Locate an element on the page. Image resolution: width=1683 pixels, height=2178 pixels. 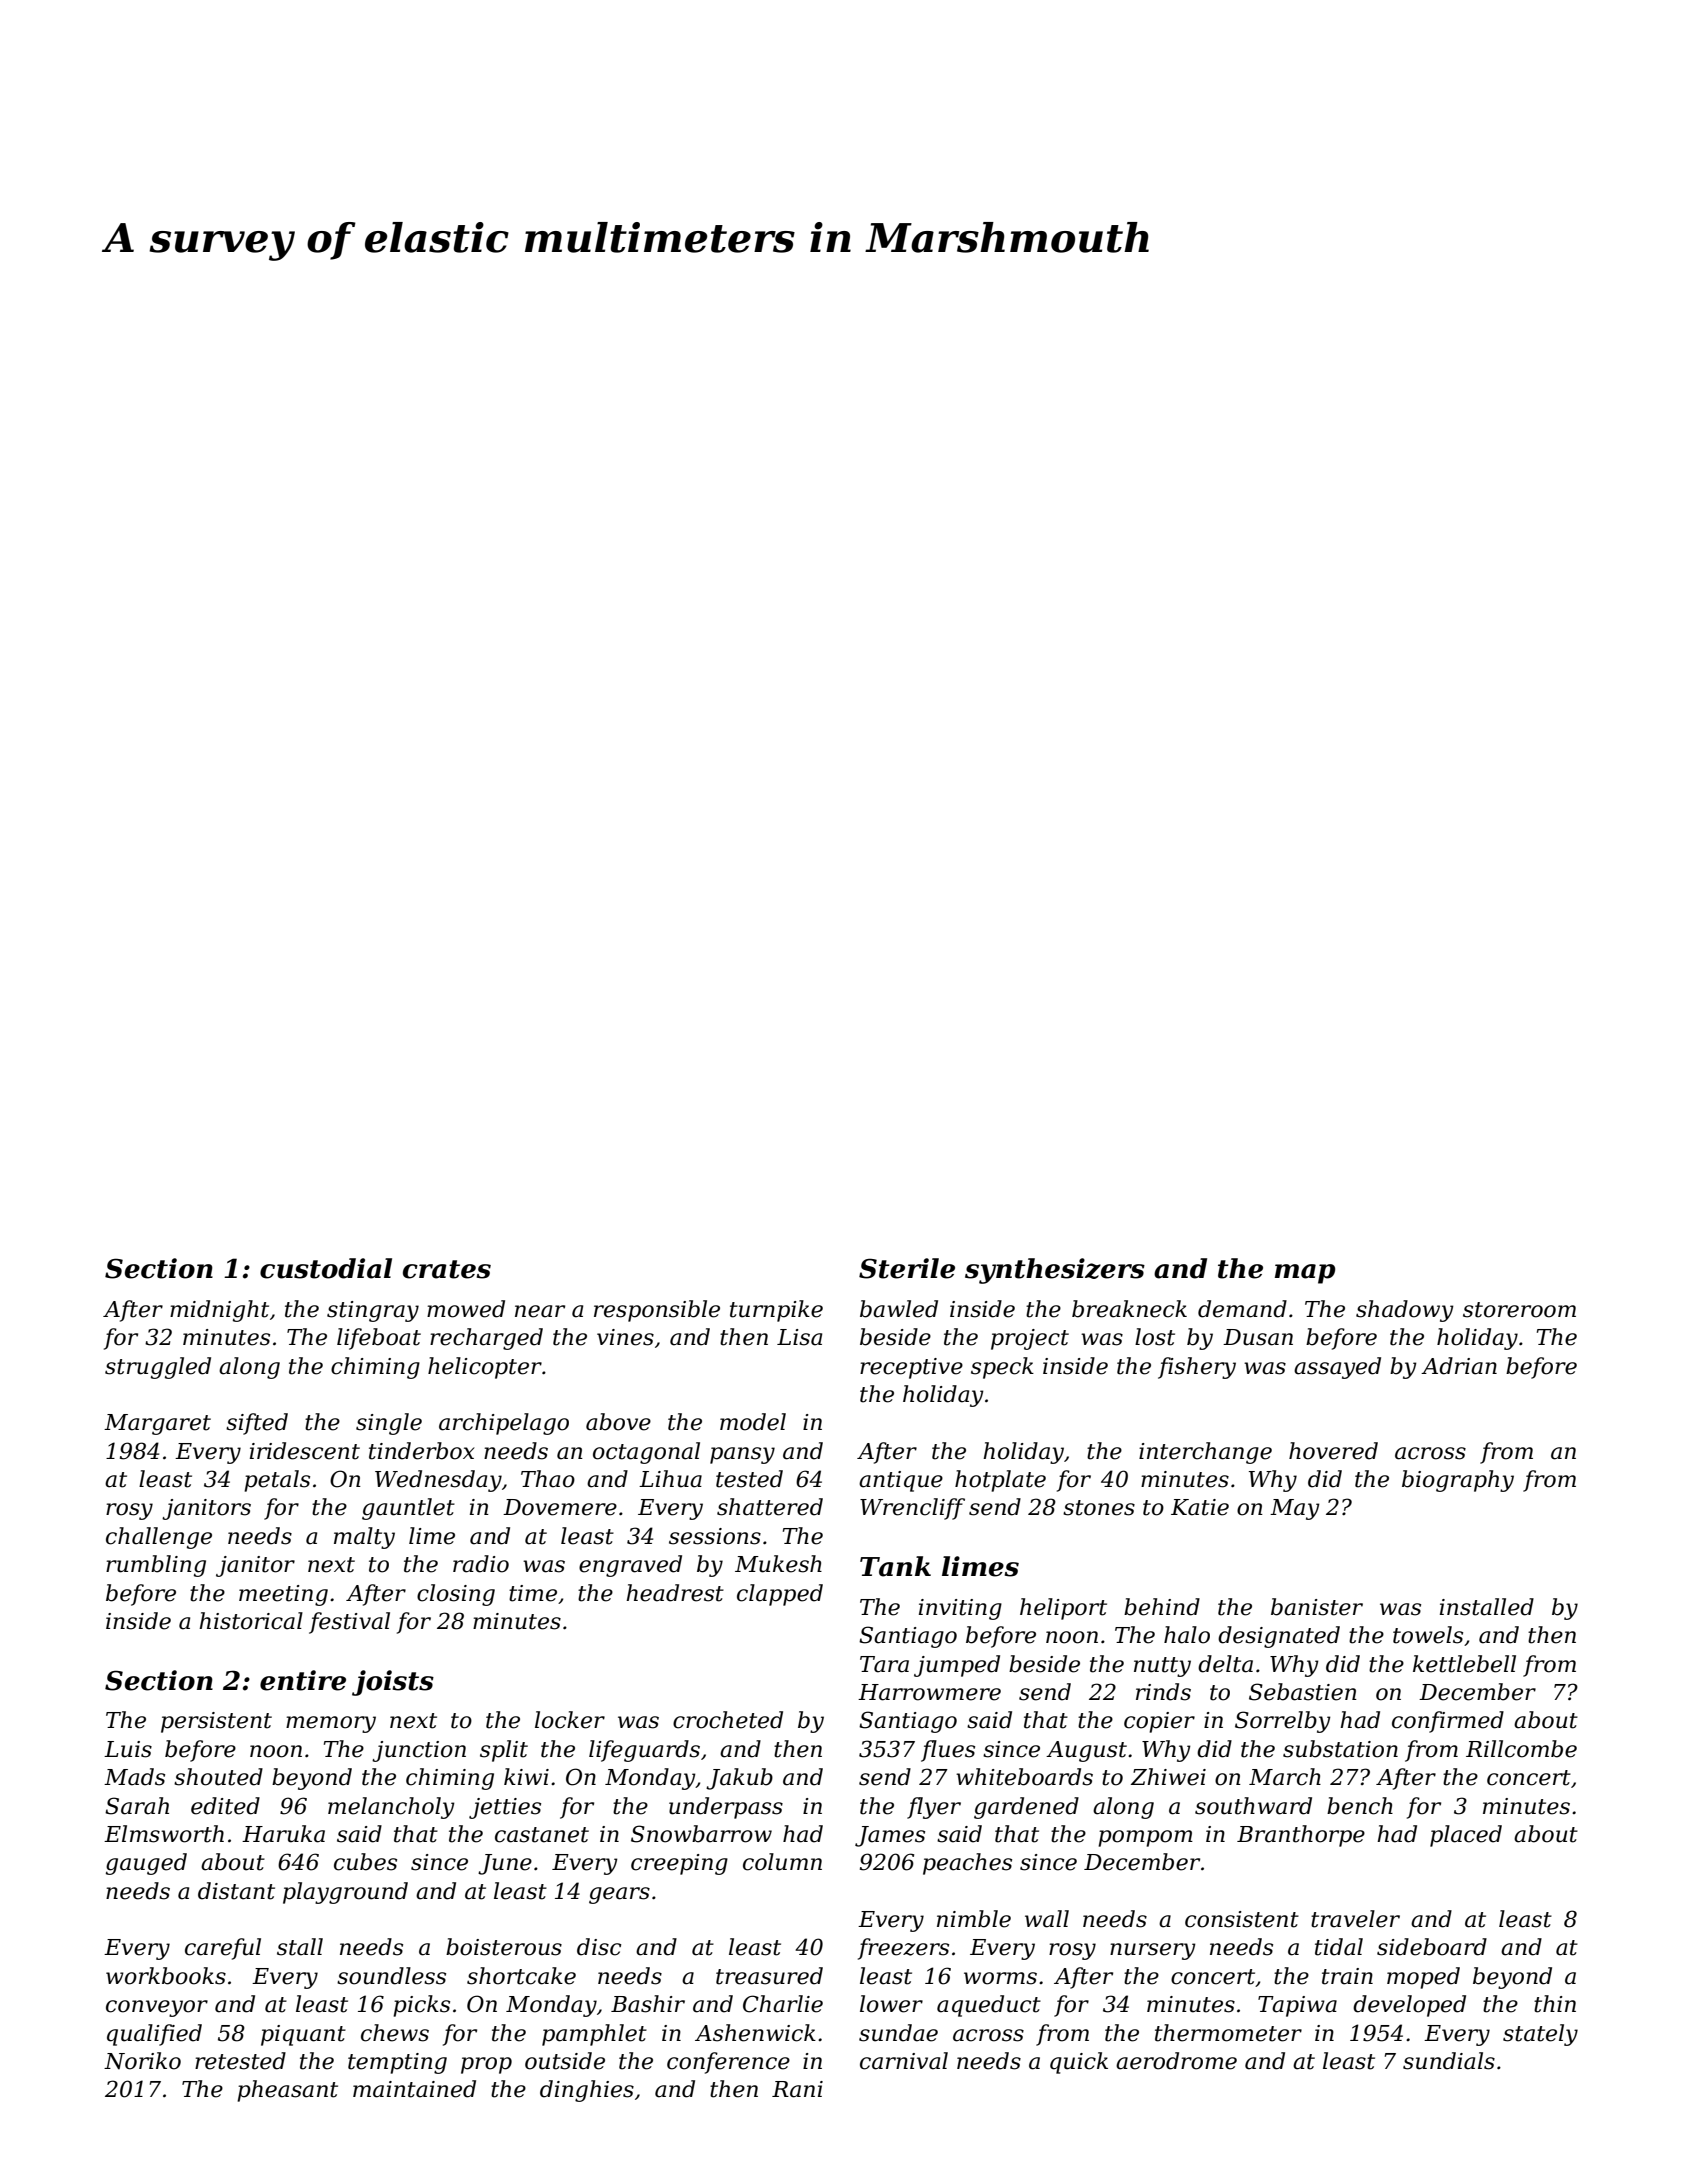
biography is located at coordinates (1458, 1481).
